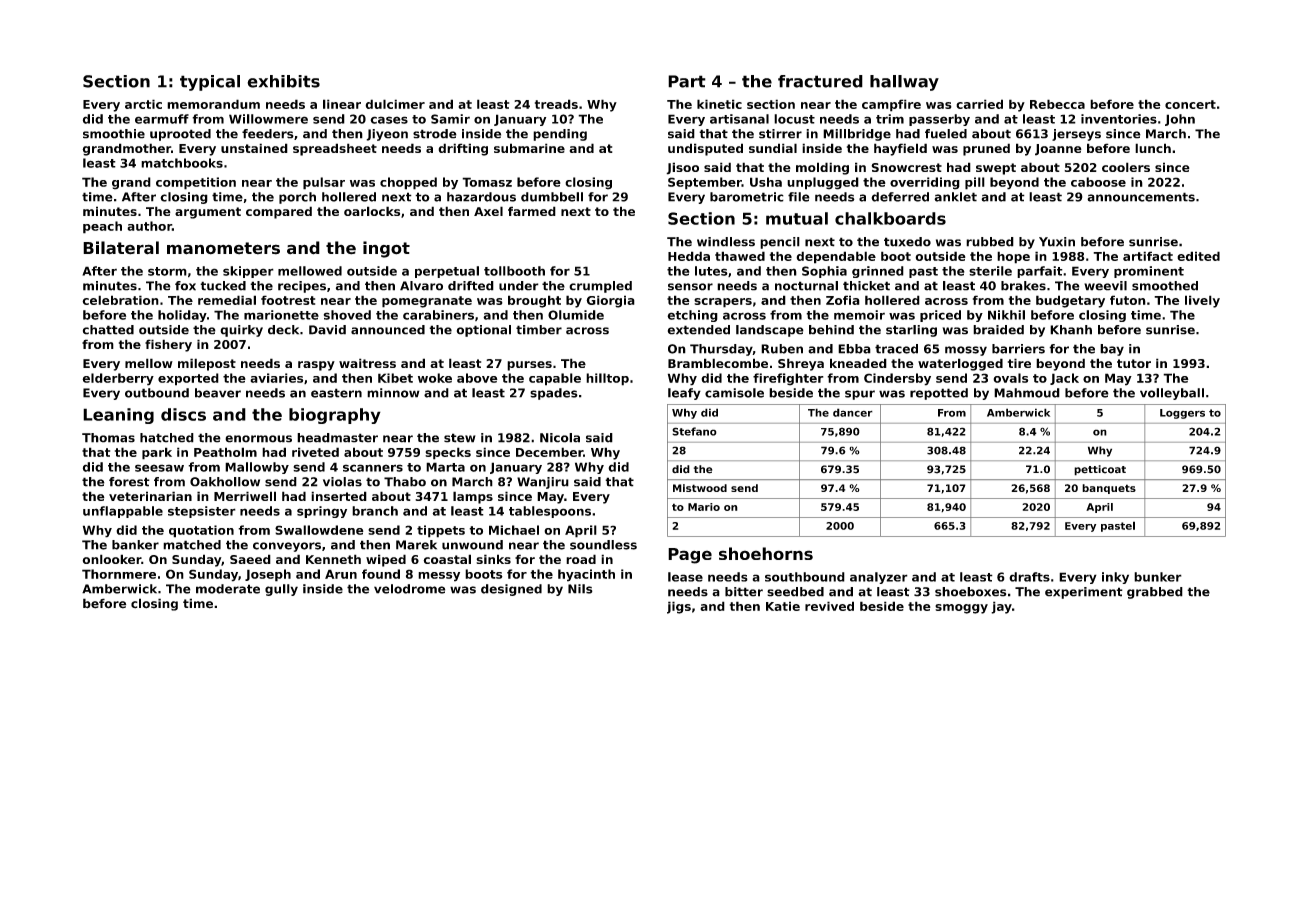 Image resolution: width=1308 pixels, height=924 pixels. I want to click on hatched, so click(167, 438).
